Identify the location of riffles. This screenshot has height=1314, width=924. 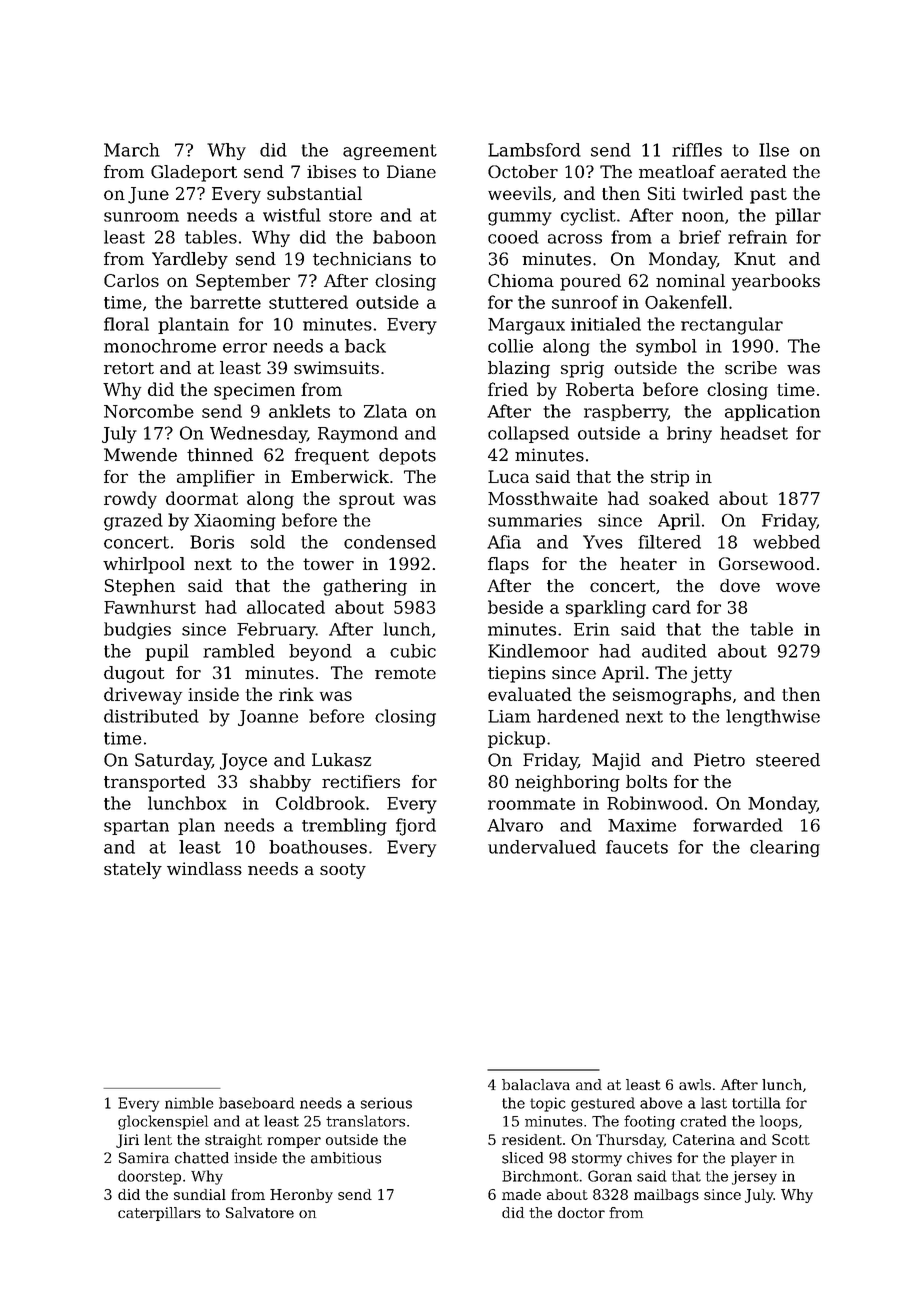
(697, 150).
